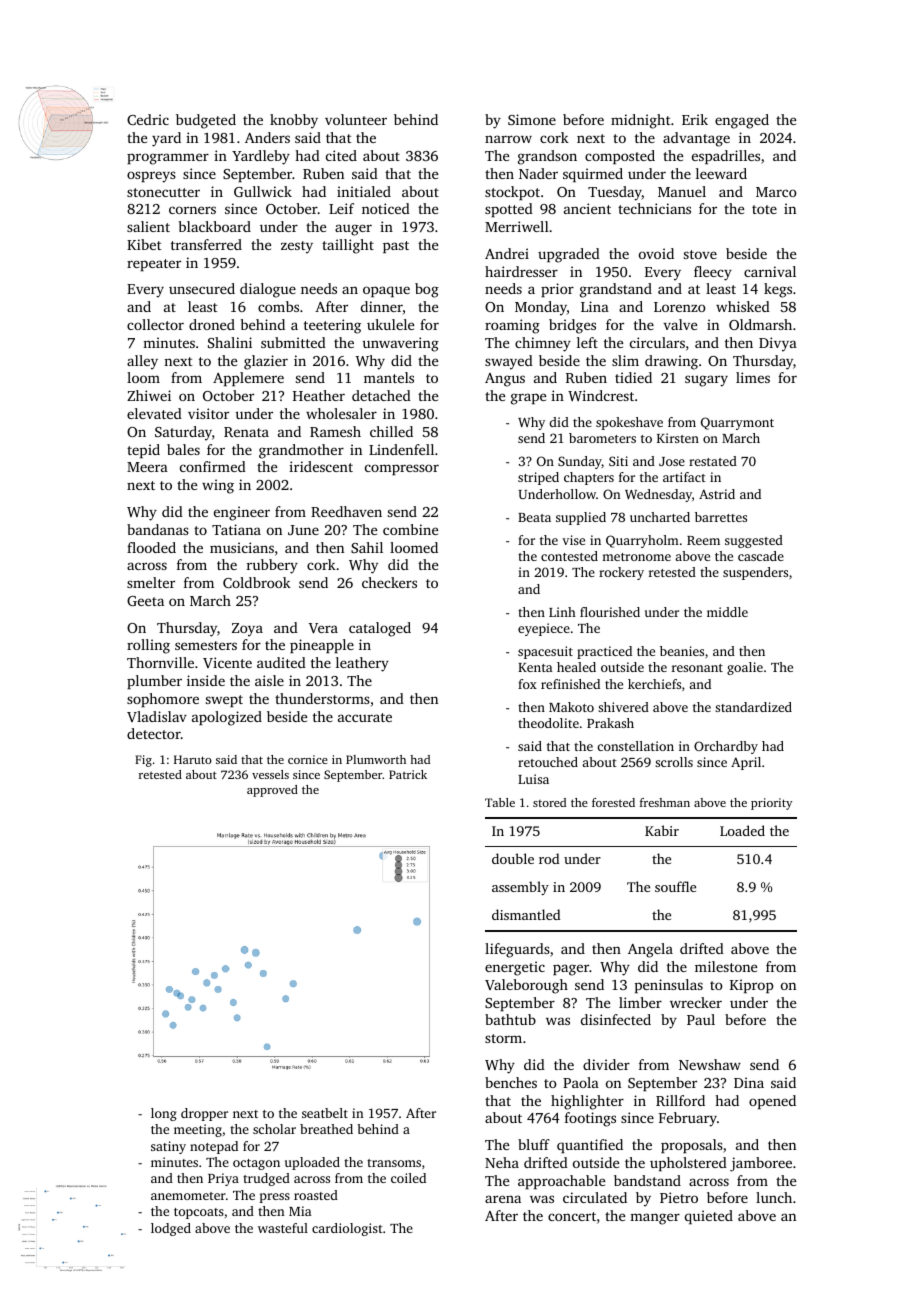 The width and height of the screenshot is (924, 1314). Describe the element at coordinates (513, 858) in the screenshot. I see `double` at that location.
